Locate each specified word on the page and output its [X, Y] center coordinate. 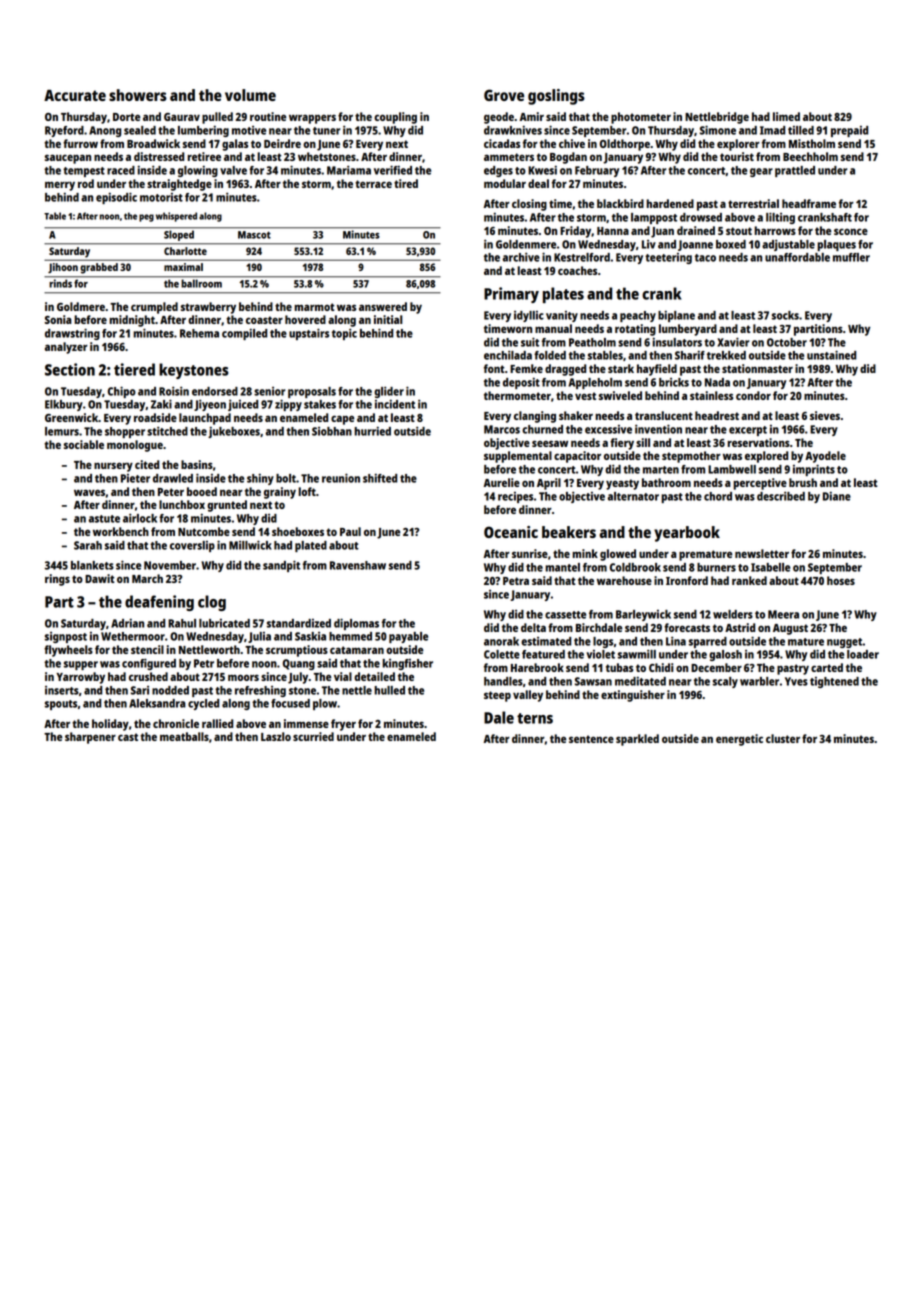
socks [785, 315]
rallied [217, 723]
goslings [556, 97]
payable [408, 637]
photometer [641, 118]
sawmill [637, 654]
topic [344, 334]
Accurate [75, 95]
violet [600, 654]
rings [57, 580]
